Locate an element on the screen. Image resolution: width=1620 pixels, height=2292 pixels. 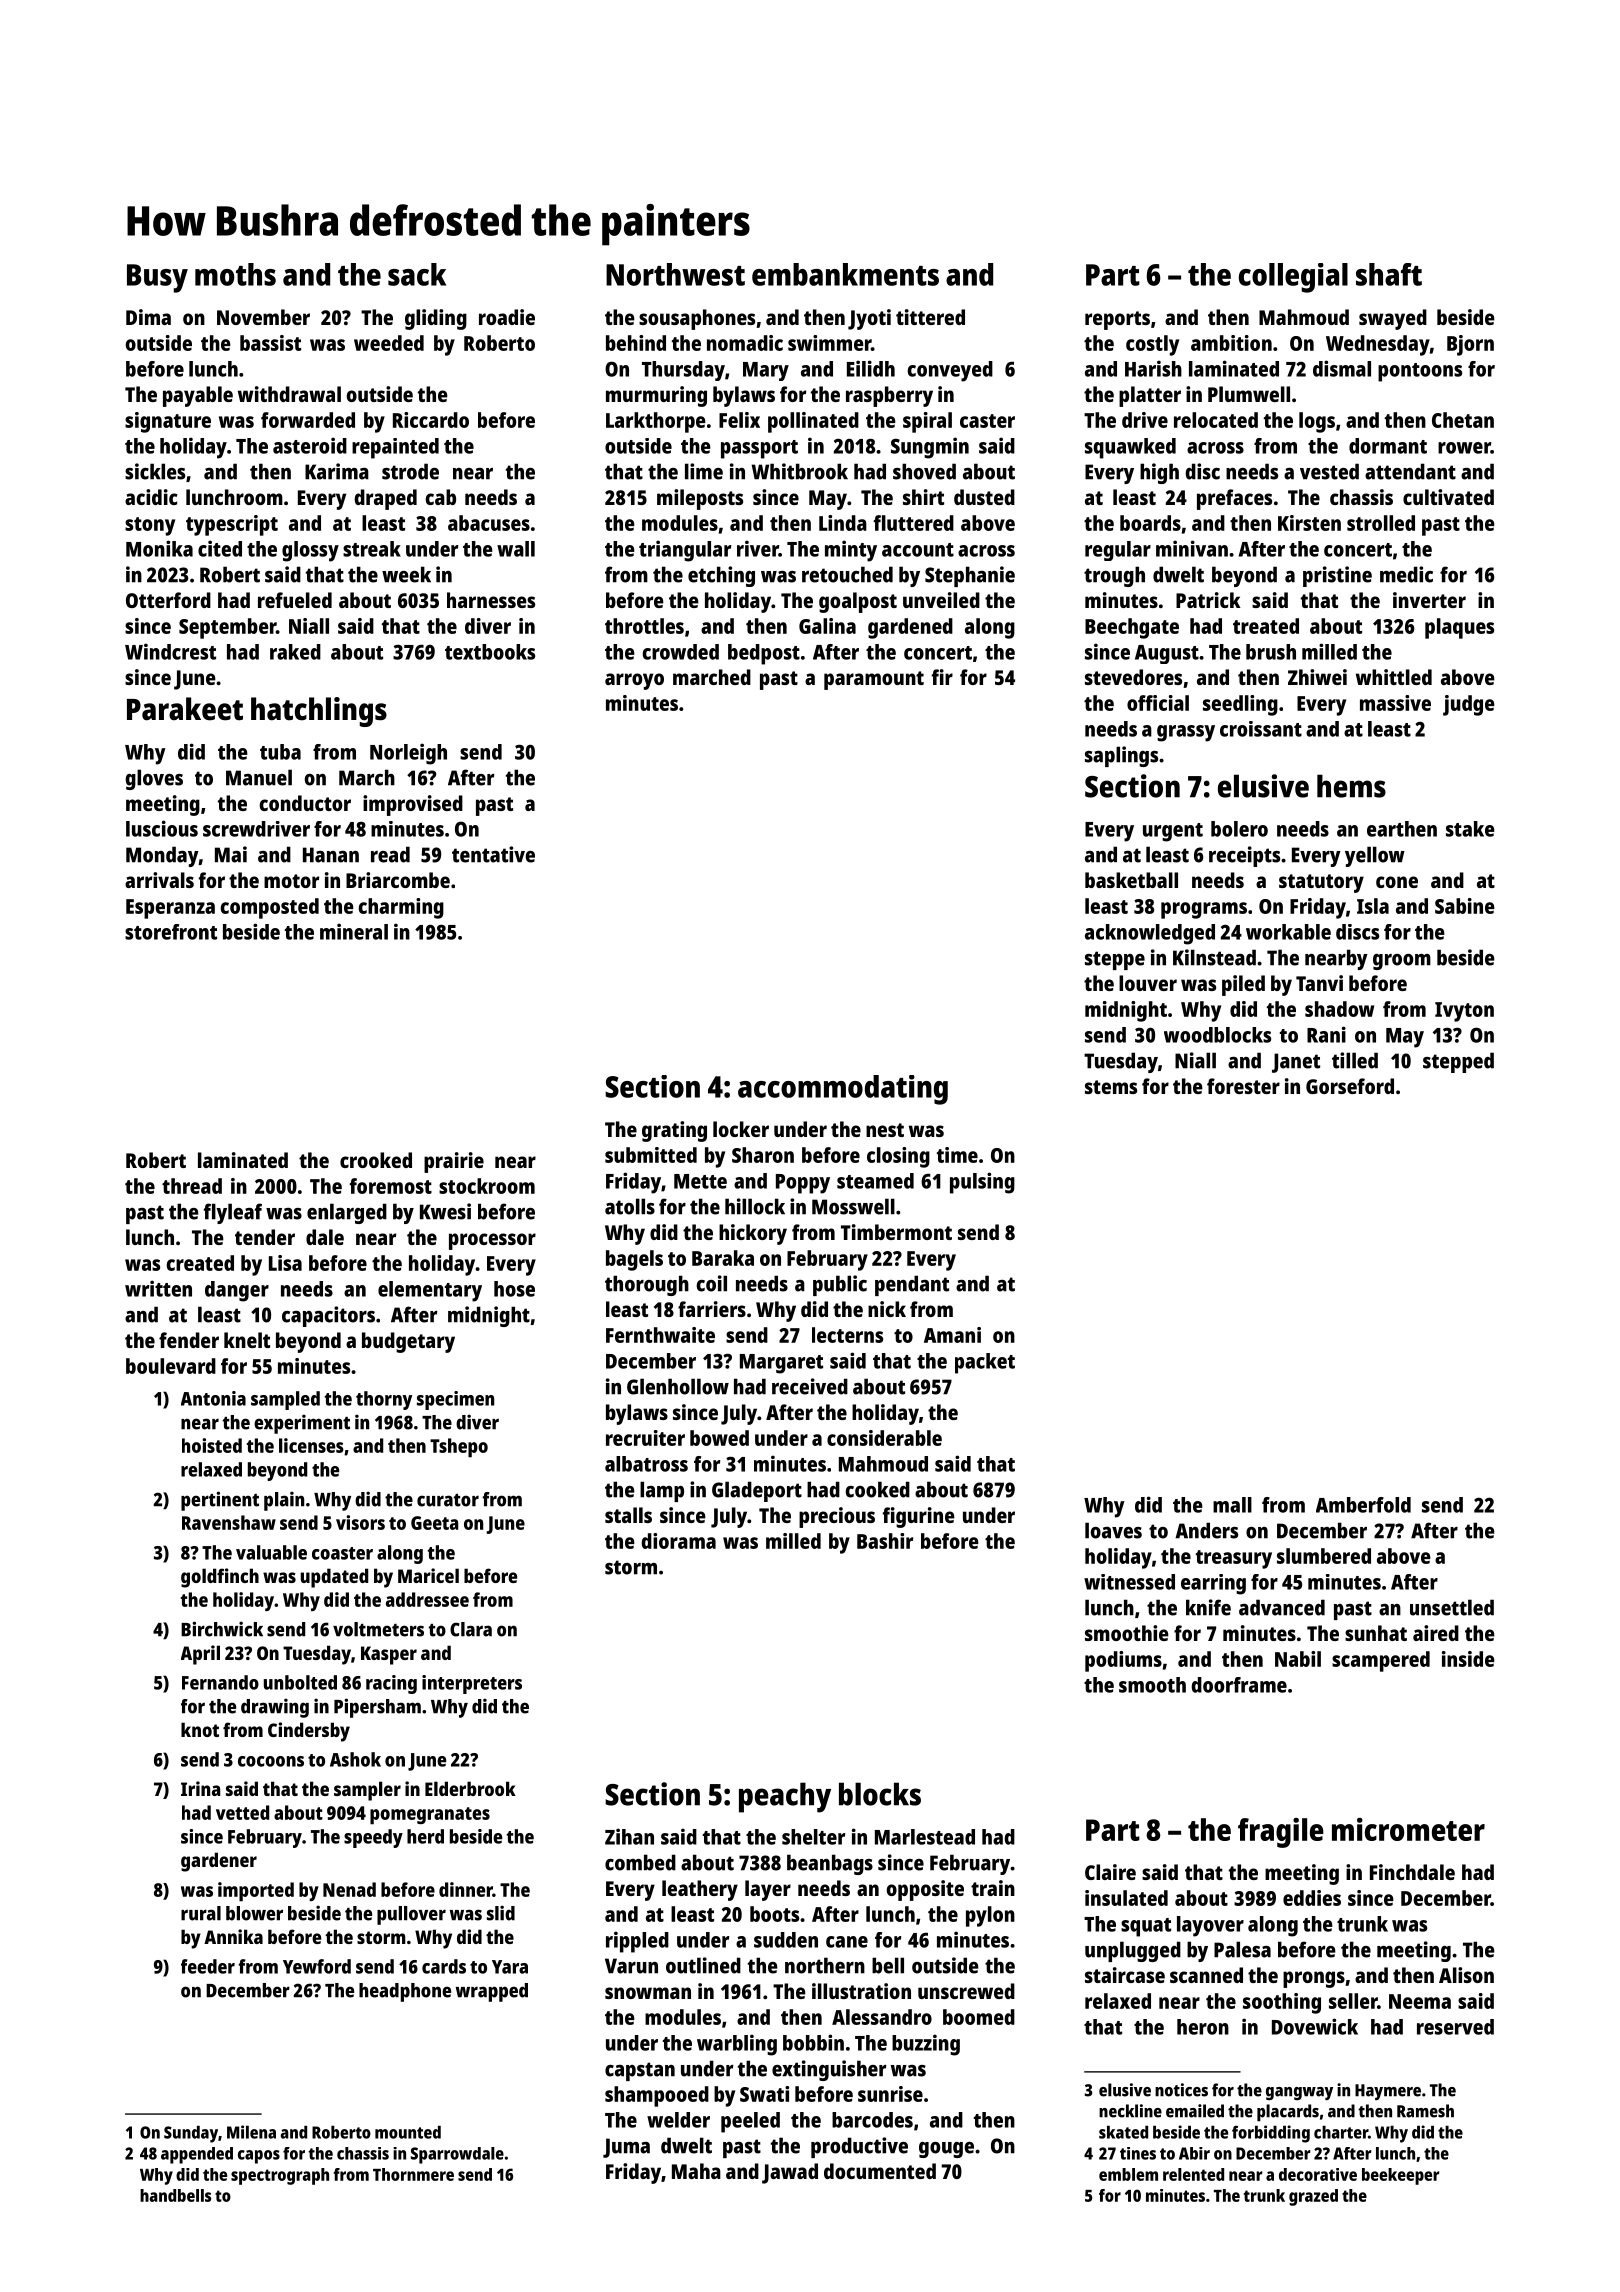
collegial is located at coordinates (1293, 278).
